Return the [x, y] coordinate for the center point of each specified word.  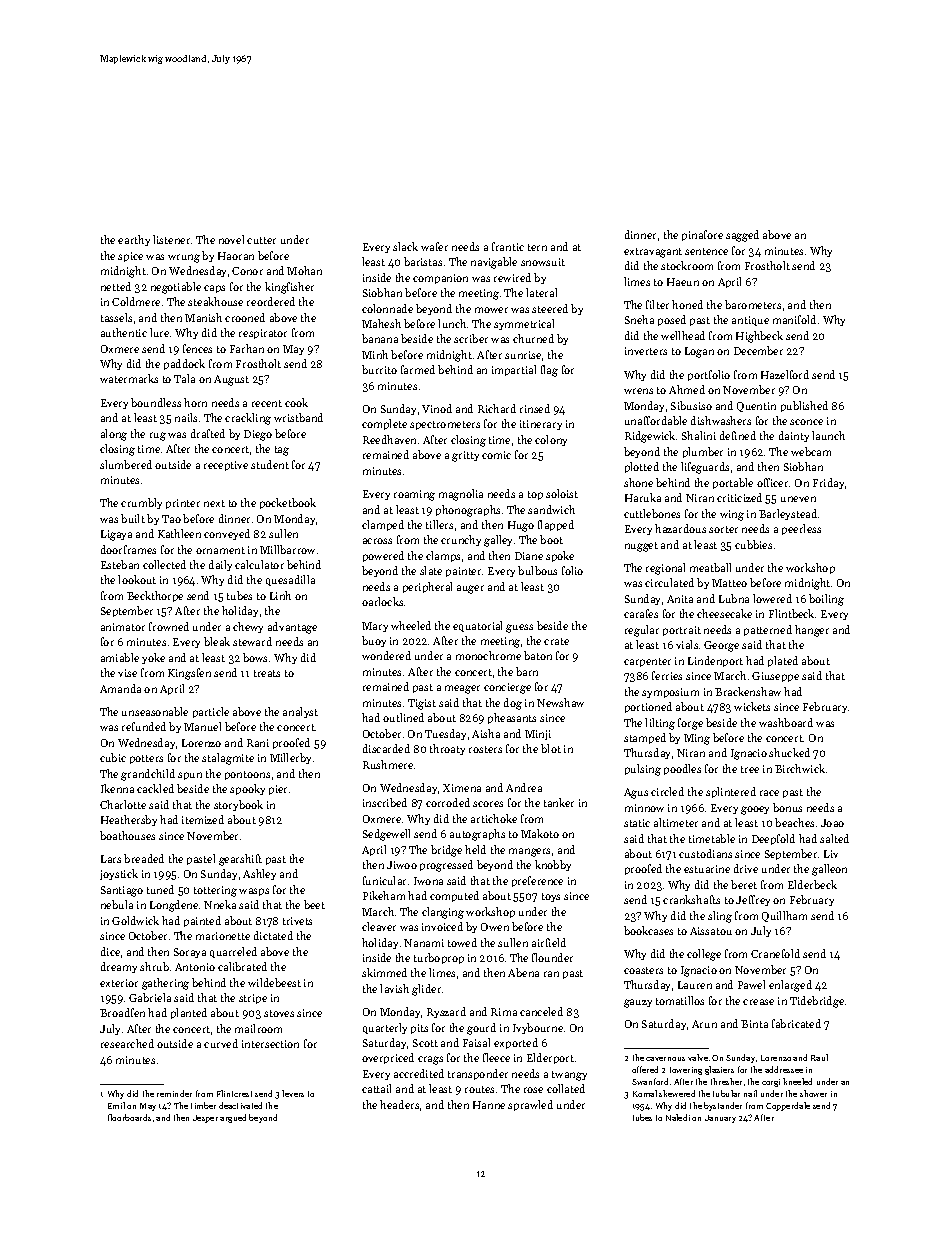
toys [551, 897]
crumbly [141, 503]
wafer [434, 246]
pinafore [702, 235]
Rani [258, 743]
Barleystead [788, 514]
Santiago [122, 891]
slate [431, 570]
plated [783, 661]
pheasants [512, 718]
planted [189, 1013]
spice [130, 257]
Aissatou [711, 931]
